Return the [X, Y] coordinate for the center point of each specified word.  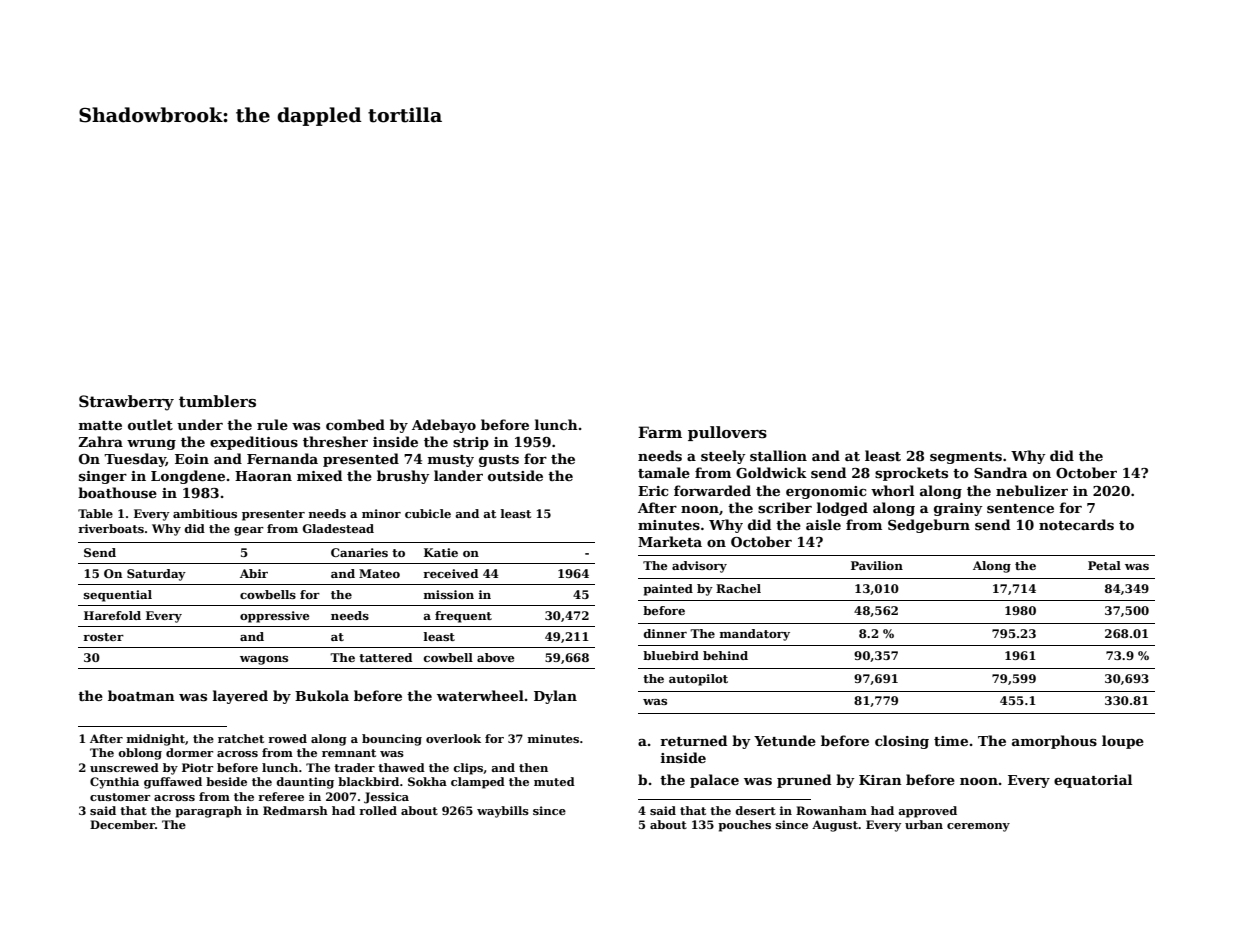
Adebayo [444, 426]
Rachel [738, 588]
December [122, 824]
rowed [287, 738]
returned [693, 740]
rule [272, 424]
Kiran [880, 780]
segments [966, 458]
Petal [1104, 565]
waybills [503, 812]
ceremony [978, 827]
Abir [254, 573]
